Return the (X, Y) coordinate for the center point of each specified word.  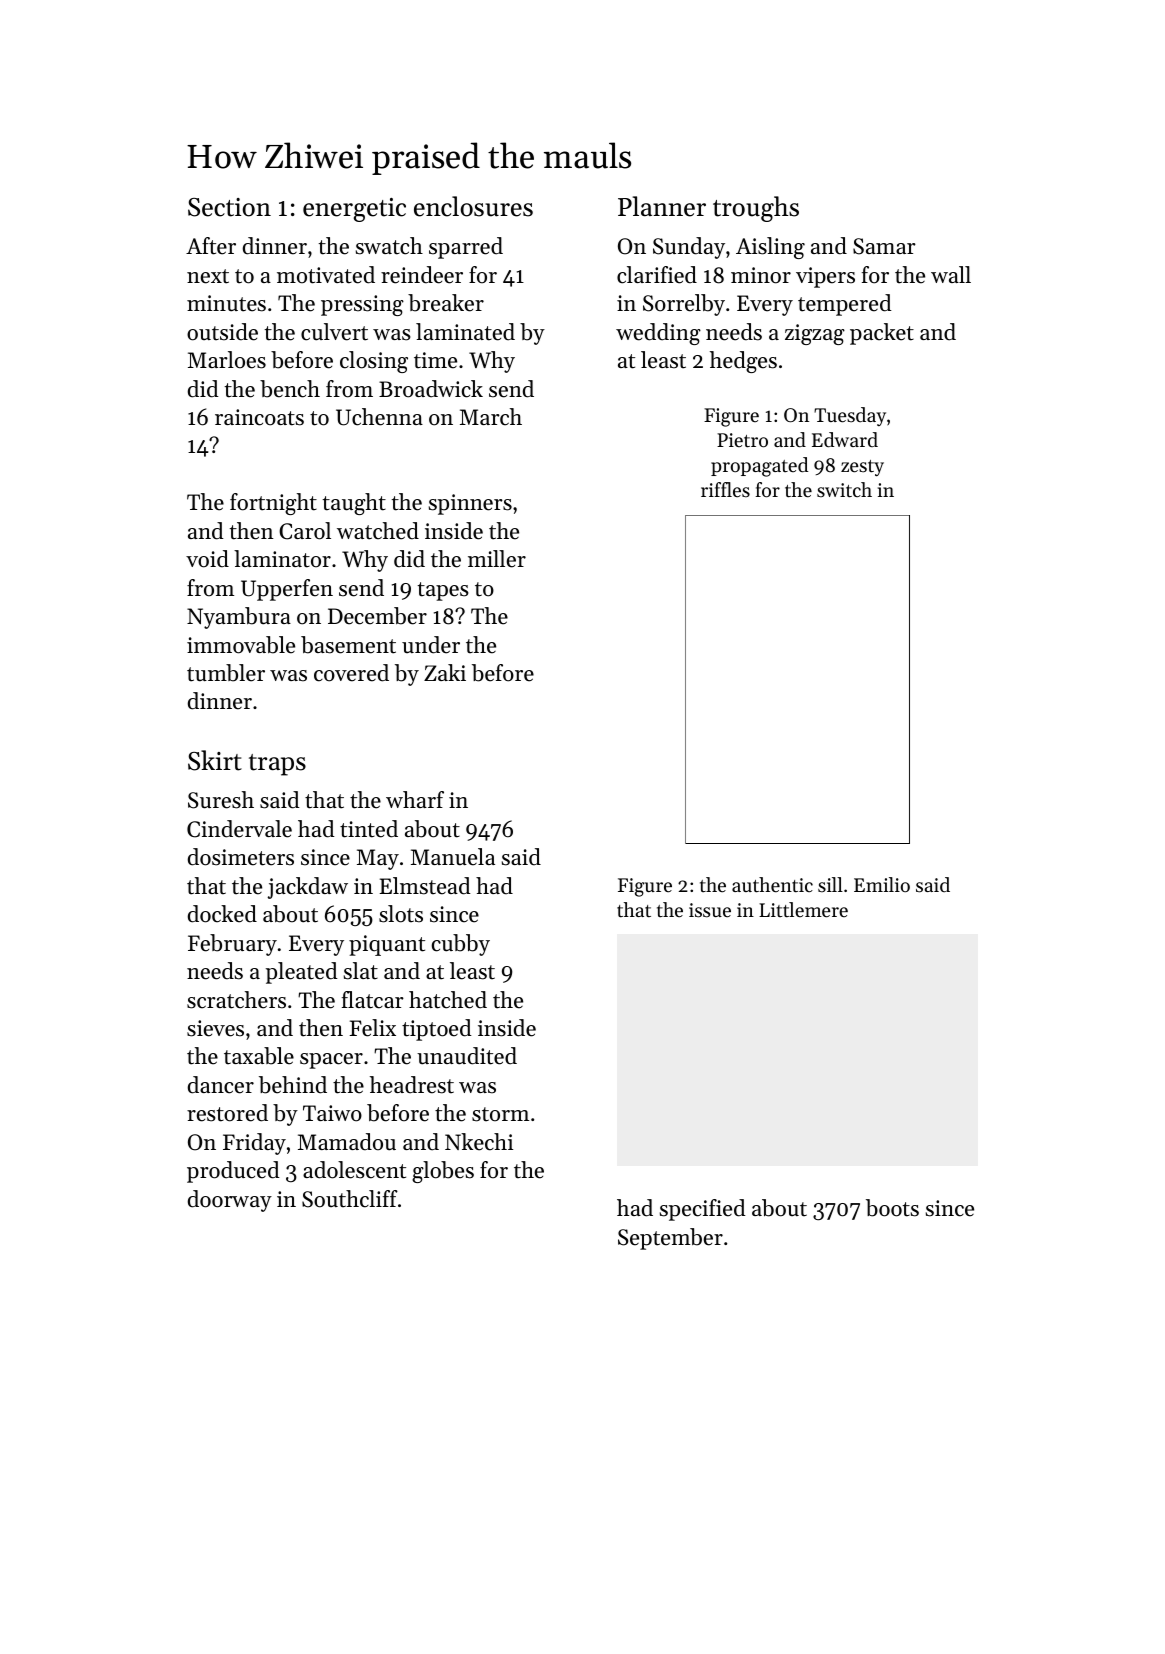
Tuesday (850, 416)
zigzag (815, 334)
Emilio (882, 884)
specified (703, 1210)
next (208, 276)
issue (710, 910)
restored (227, 1113)
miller (497, 559)
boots (892, 1208)
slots (401, 914)
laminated (465, 332)
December (377, 616)
